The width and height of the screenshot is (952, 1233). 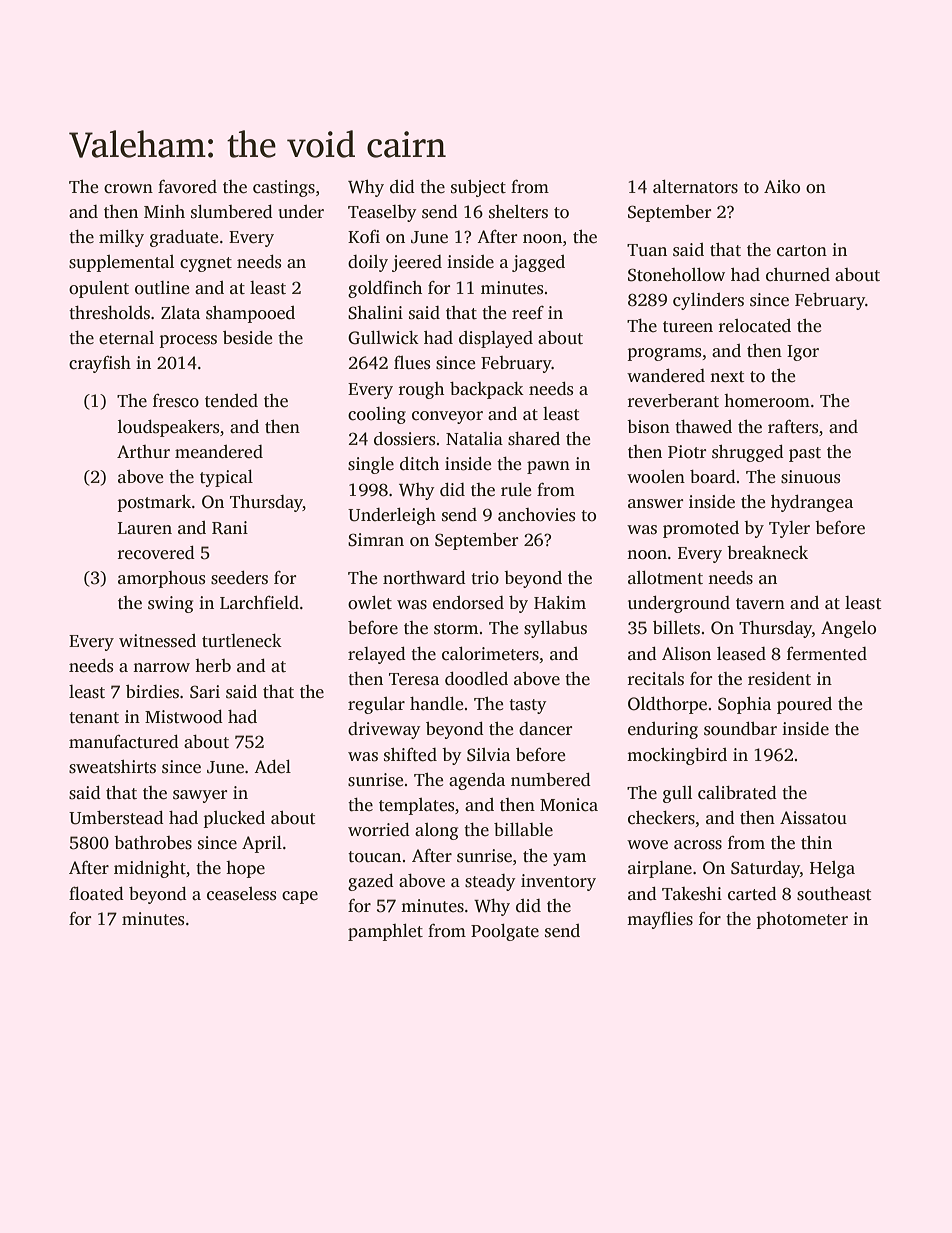 I want to click on Rani, so click(x=230, y=527).
